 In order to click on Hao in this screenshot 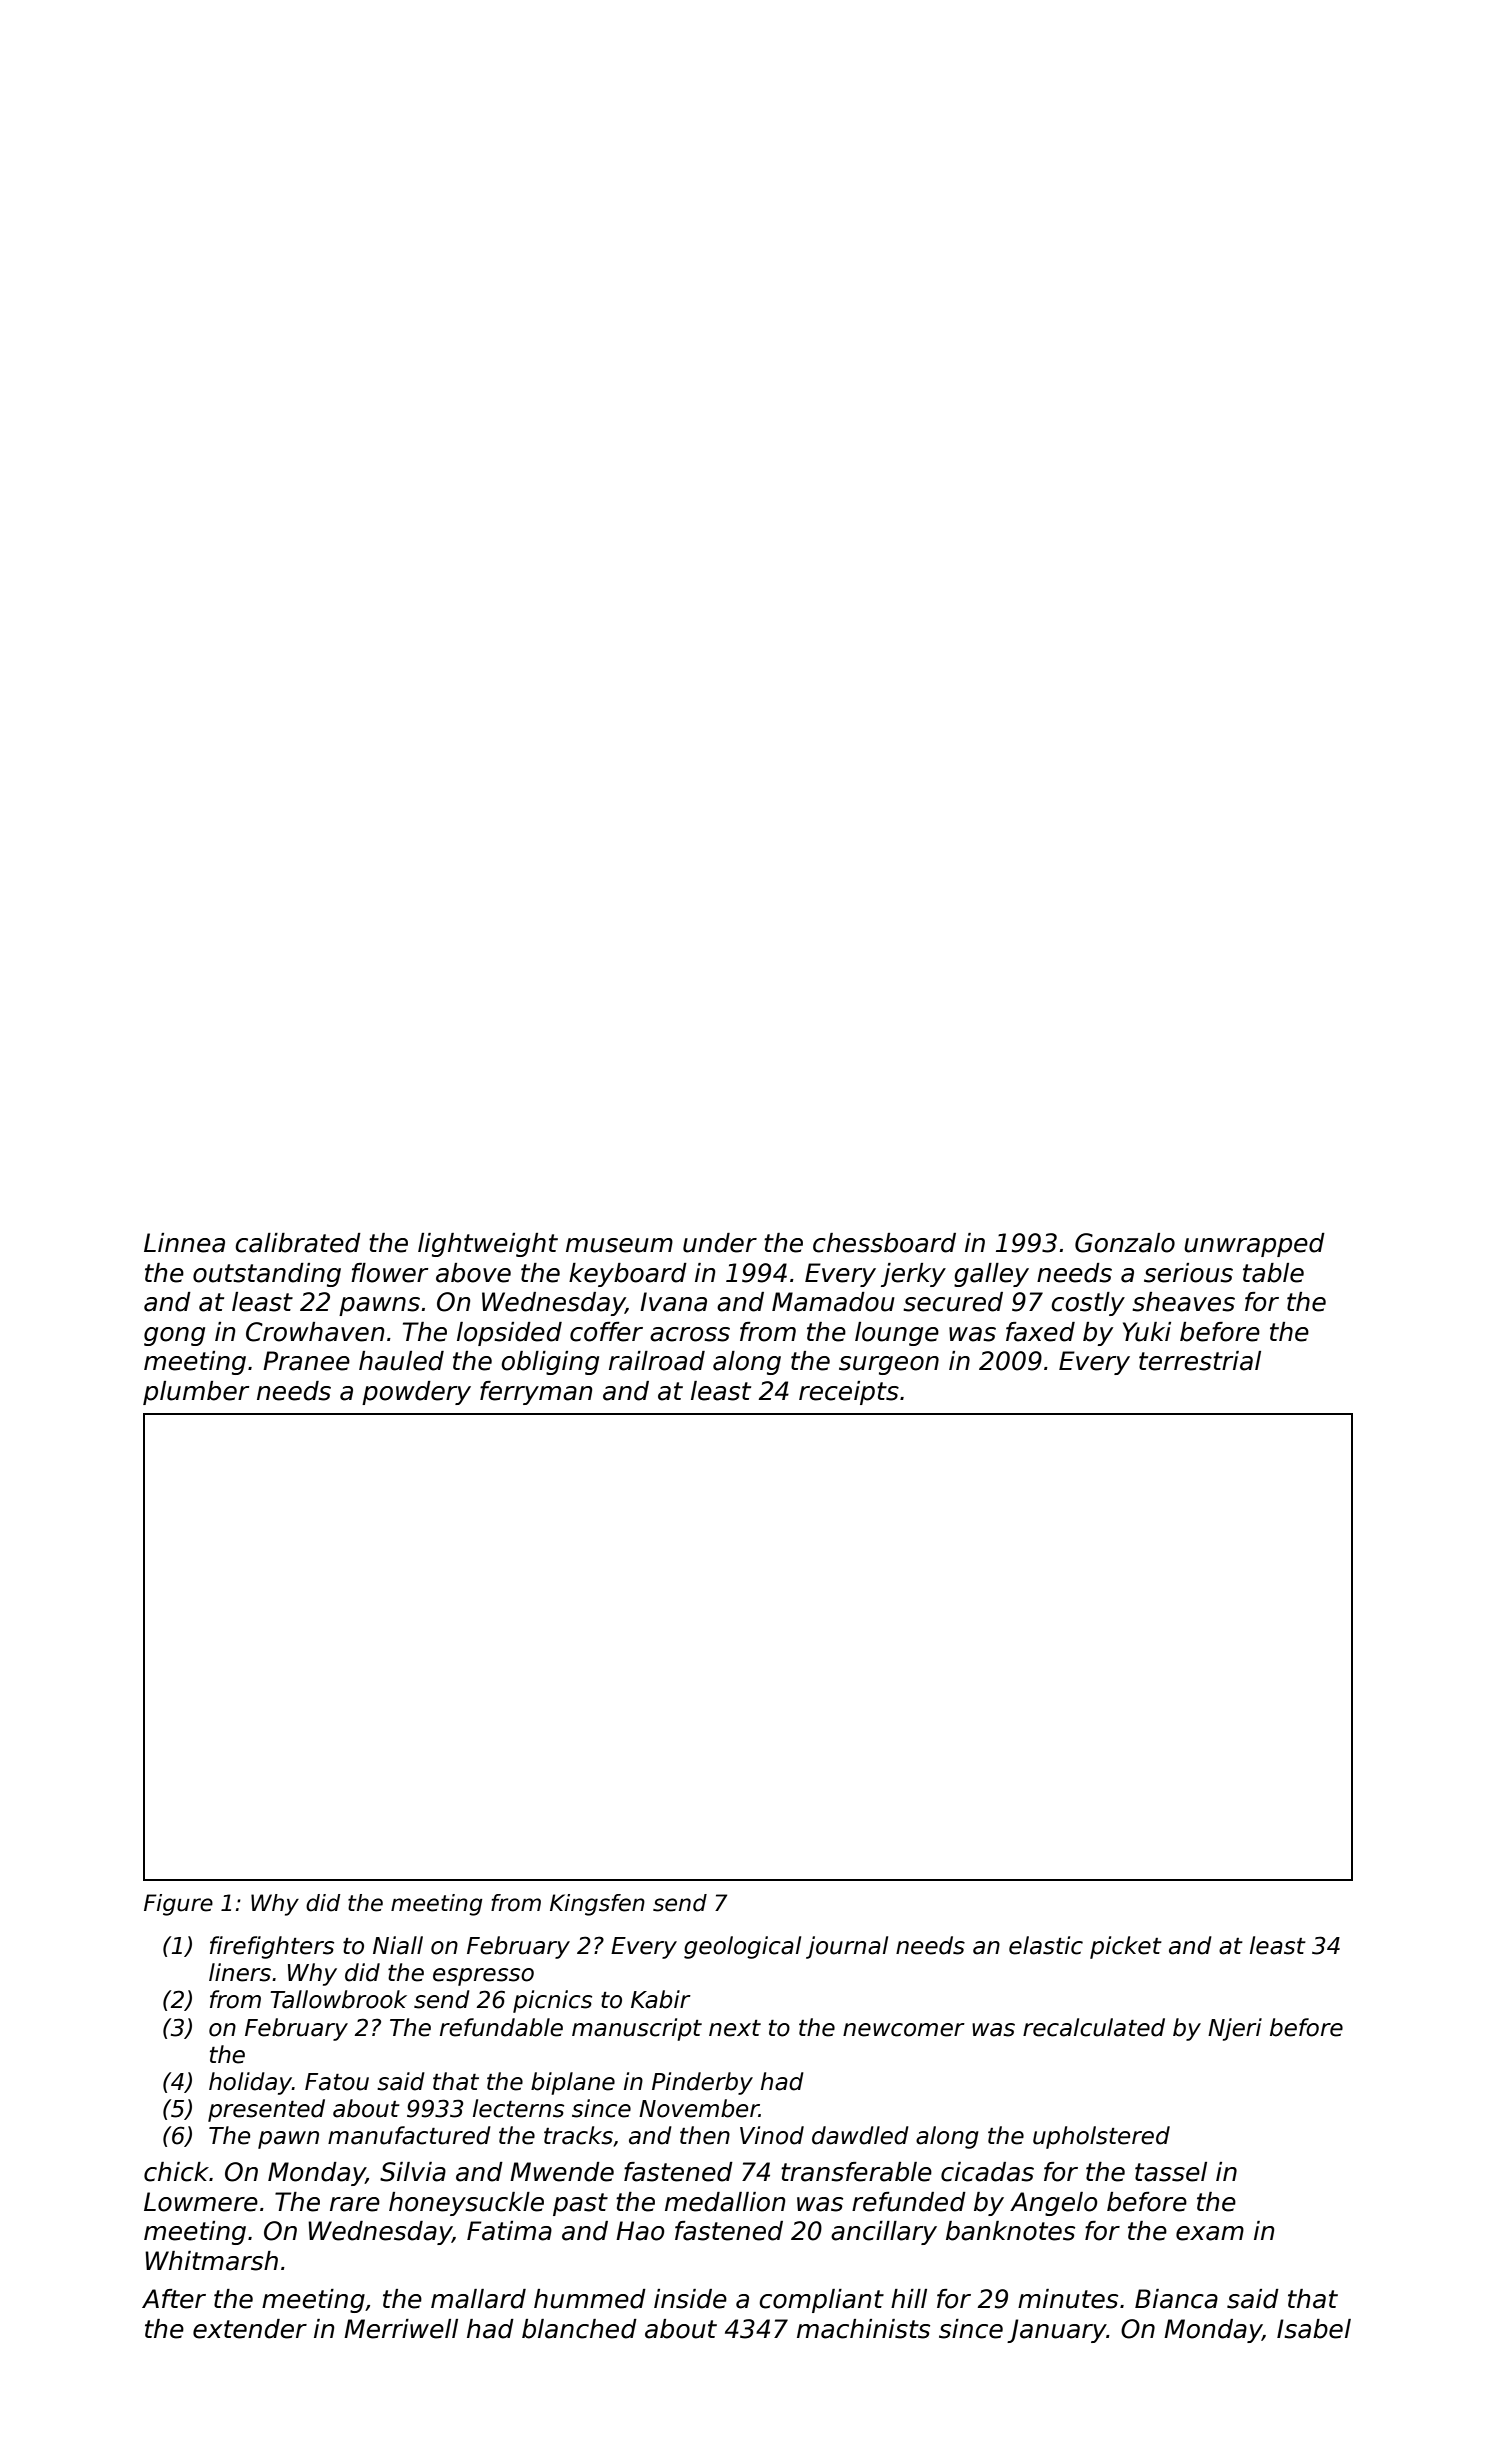, I will do `click(640, 2231)`.
